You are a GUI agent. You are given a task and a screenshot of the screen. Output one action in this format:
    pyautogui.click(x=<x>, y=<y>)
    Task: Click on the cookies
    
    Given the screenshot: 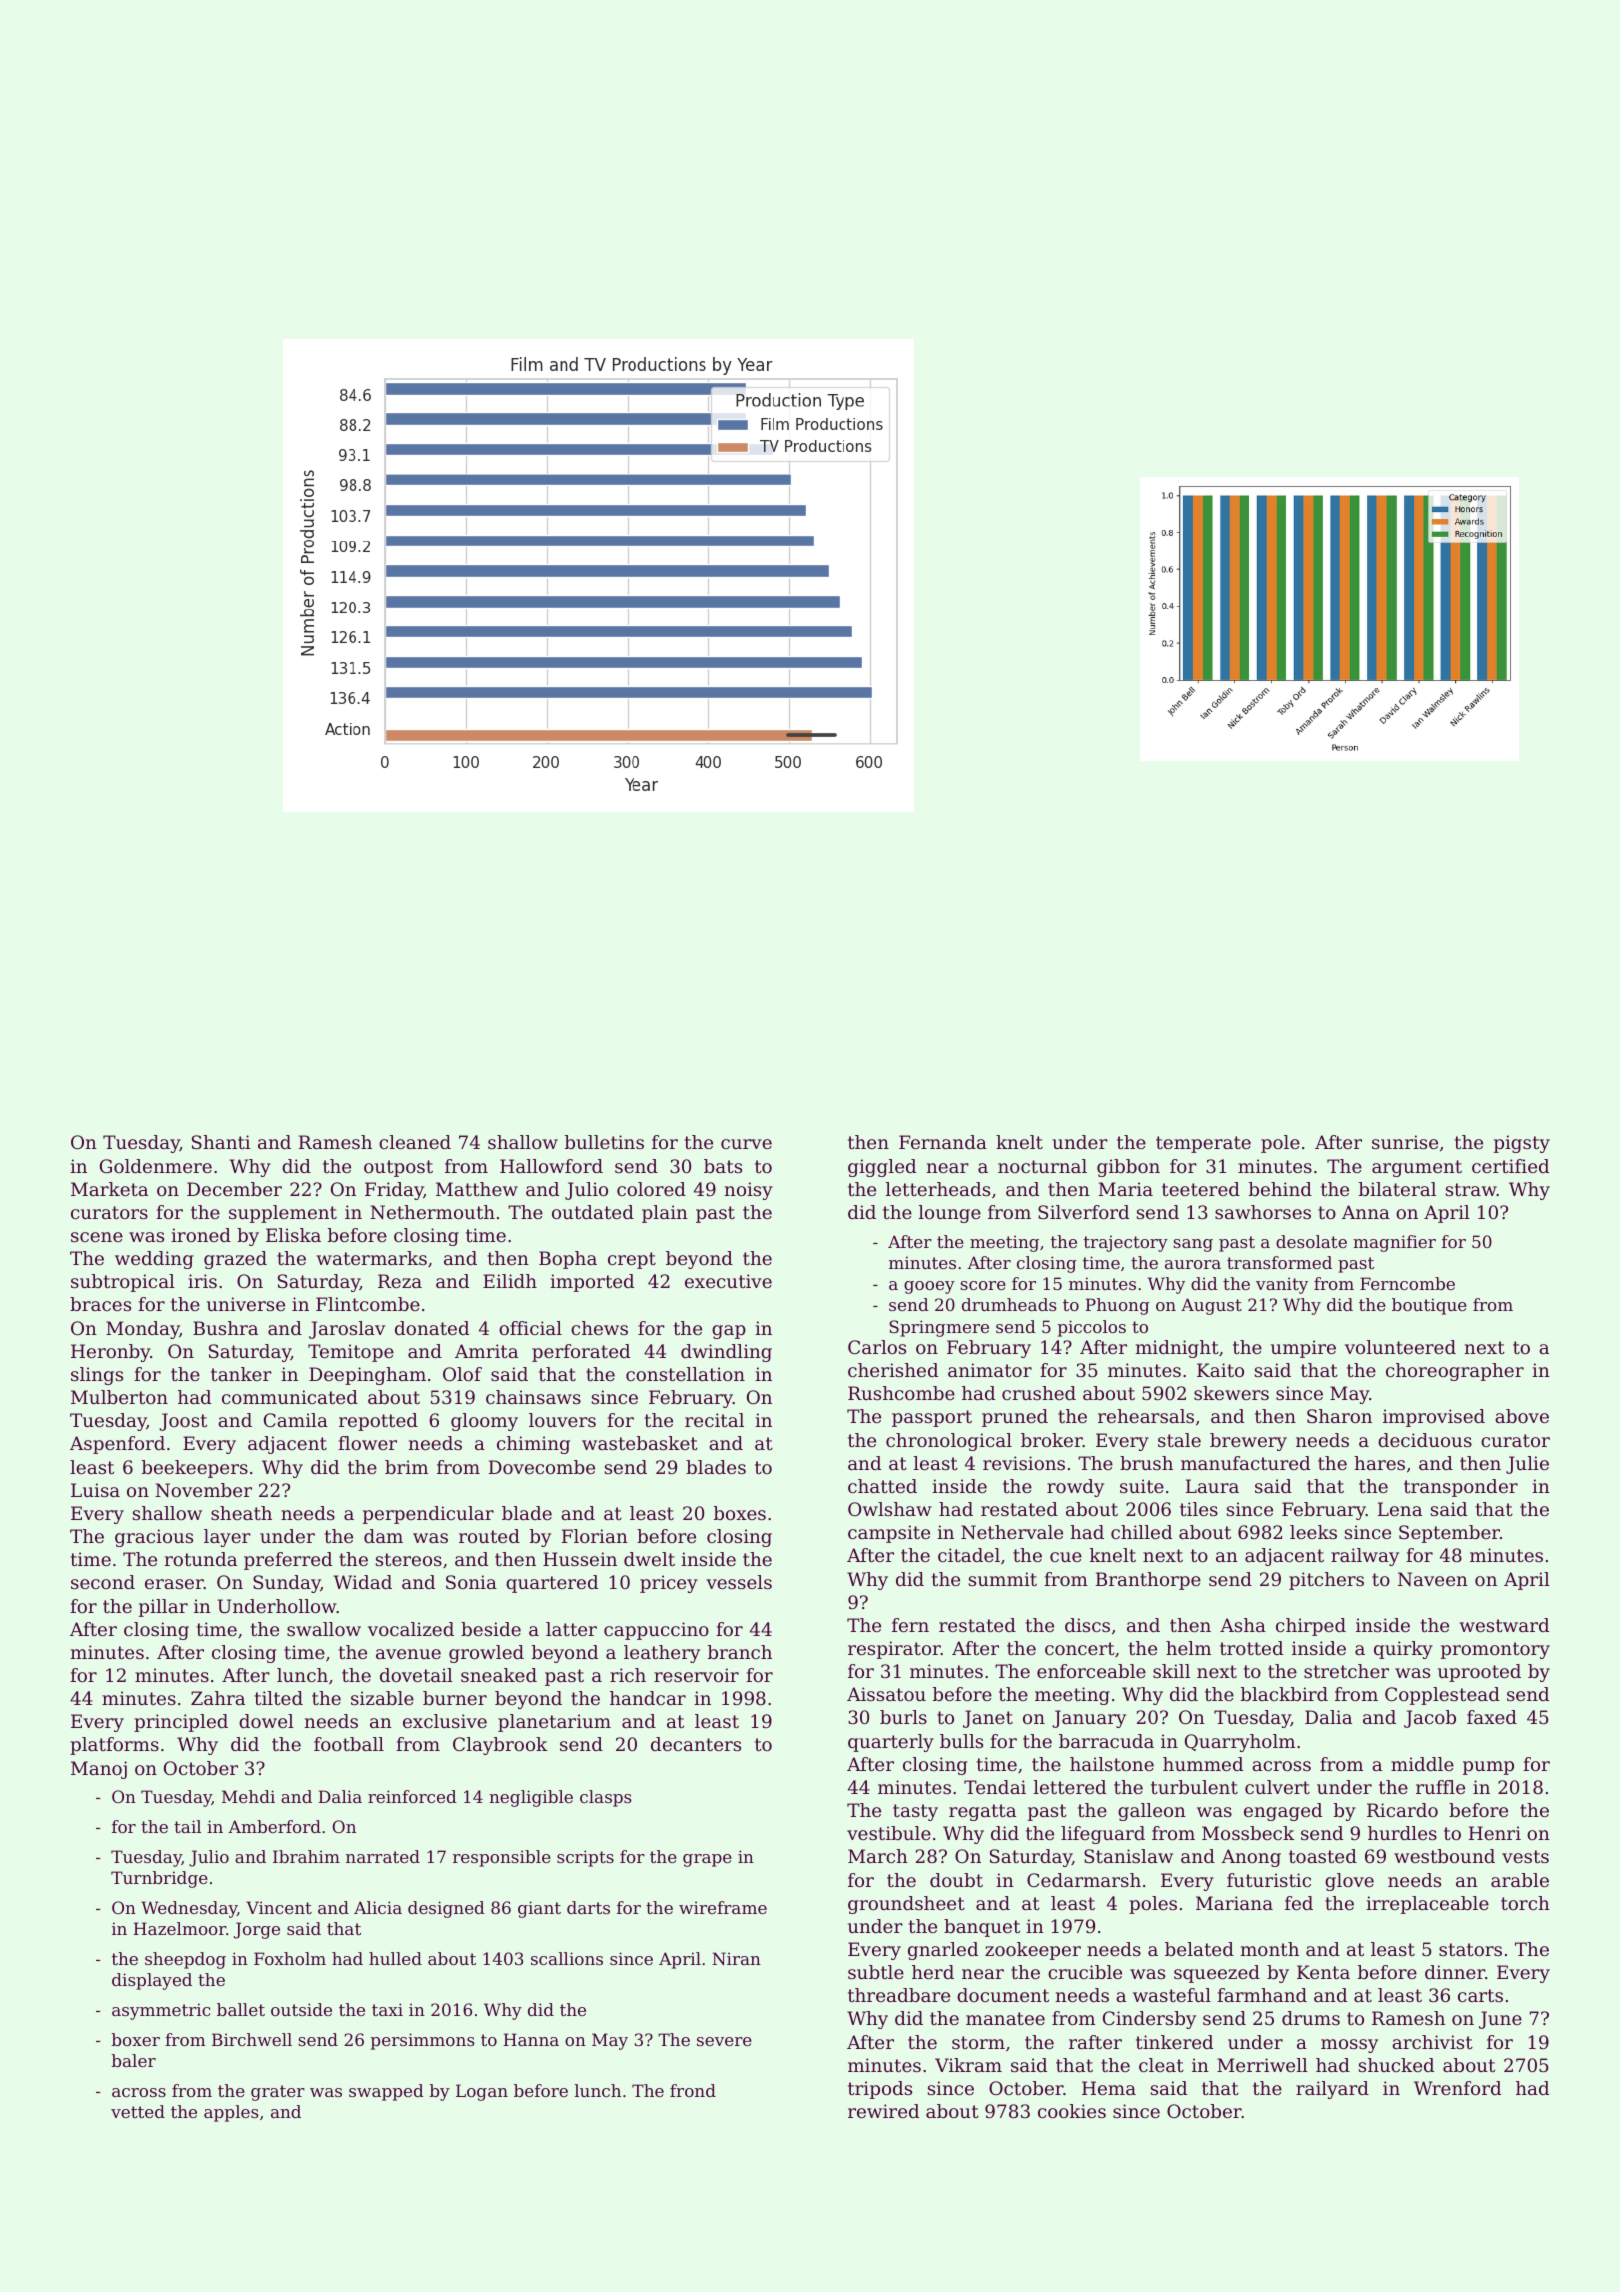 What is the action you would take?
    pyautogui.click(x=1072, y=2111)
